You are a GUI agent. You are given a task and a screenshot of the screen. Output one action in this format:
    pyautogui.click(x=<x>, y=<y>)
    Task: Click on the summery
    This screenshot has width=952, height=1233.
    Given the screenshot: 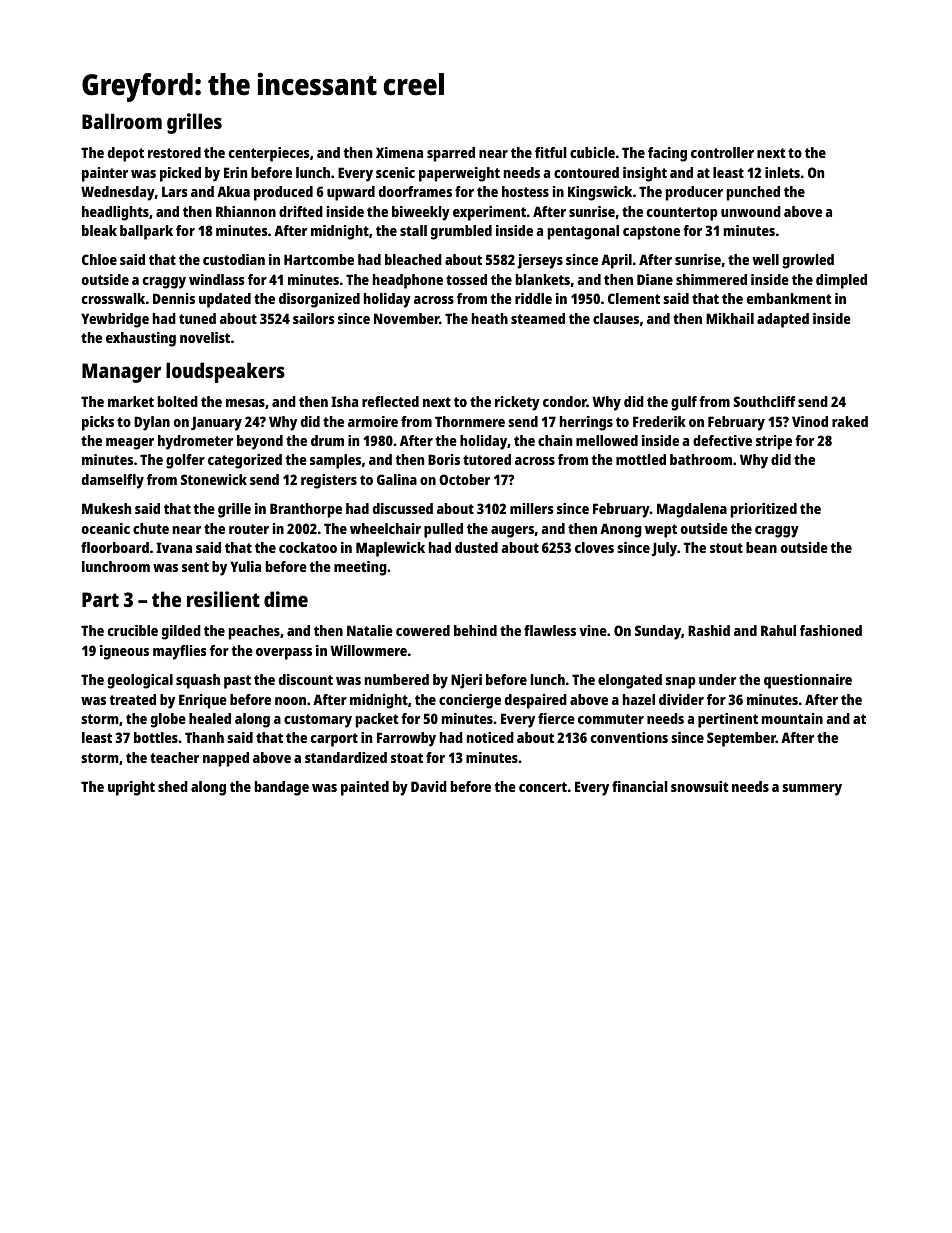 What is the action you would take?
    pyautogui.click(x=812, y=790)
